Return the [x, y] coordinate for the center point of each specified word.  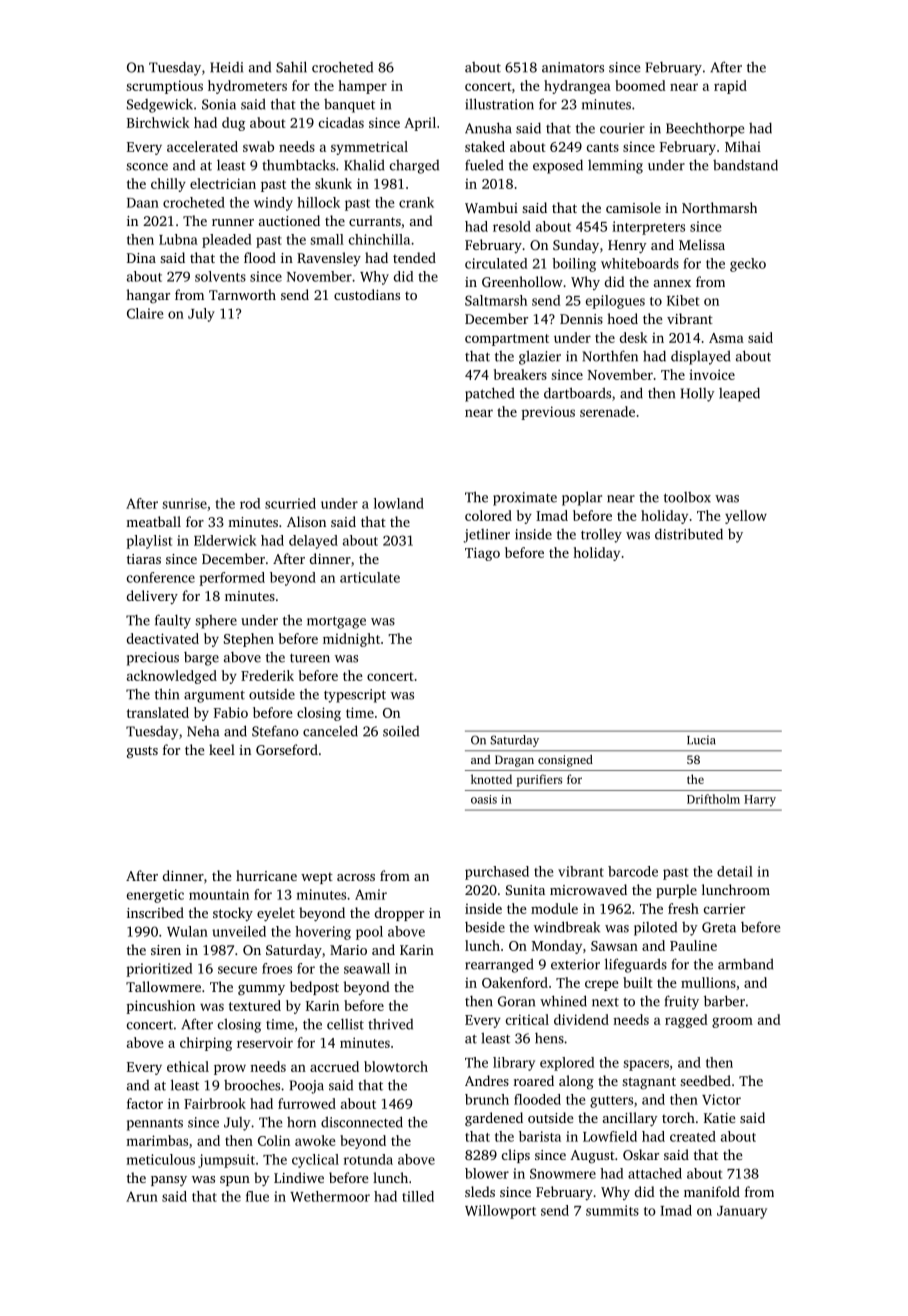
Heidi [226, 67]
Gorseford [287, 749]
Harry [760, 801]
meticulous [161, 1159]
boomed [640, 85]
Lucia [701, 740]
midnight [351, 640]
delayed [313, 542]
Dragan [514, 761]
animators [573, 67]
